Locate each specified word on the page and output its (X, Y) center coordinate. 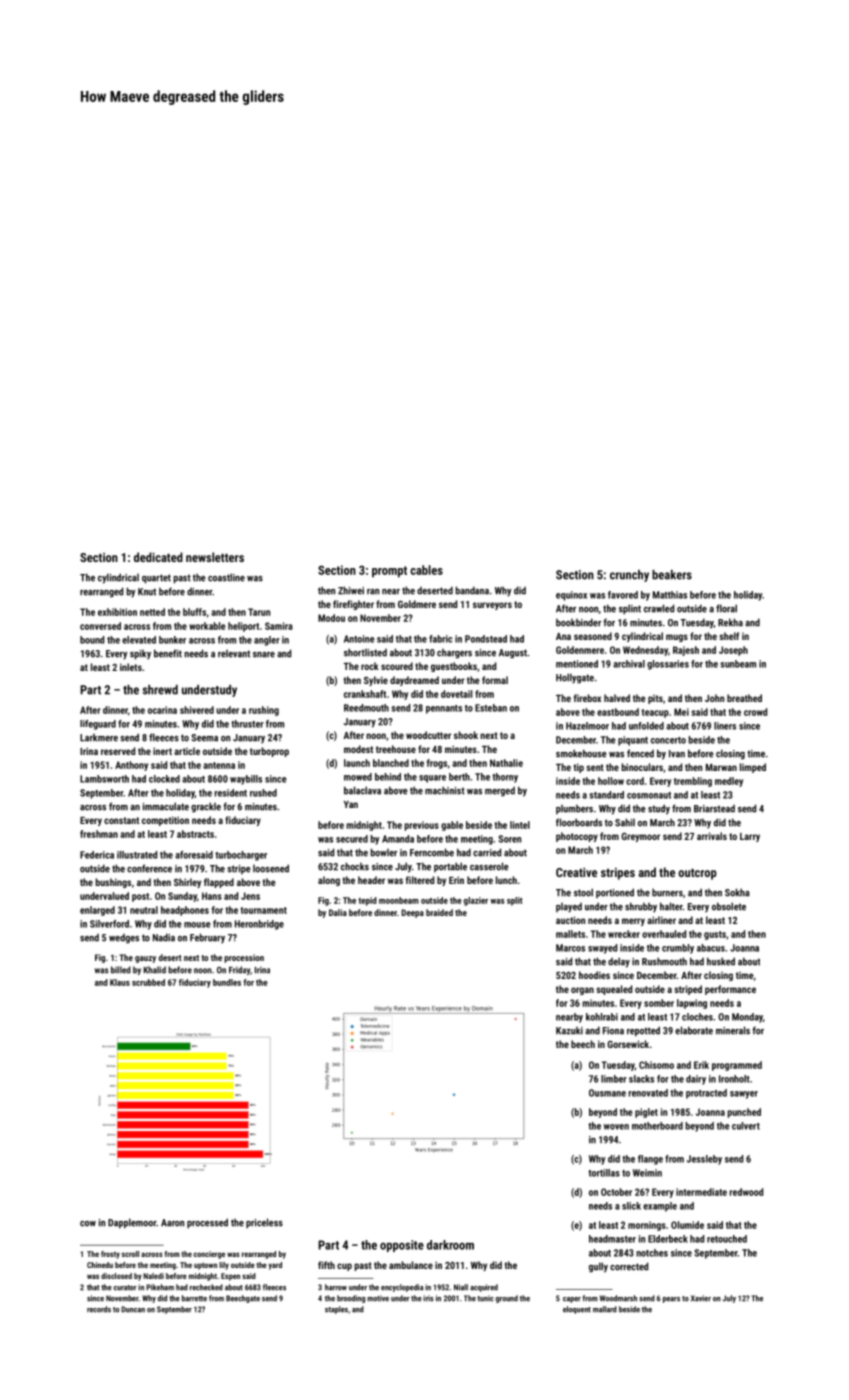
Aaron (172, 1223)
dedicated (158, 557)
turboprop (269, 752)
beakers (672, 575)
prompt (389, 572)
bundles (227, 982)
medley (729, 782)
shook (466, 735)
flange (650, 1160)
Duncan (133, 1309)
